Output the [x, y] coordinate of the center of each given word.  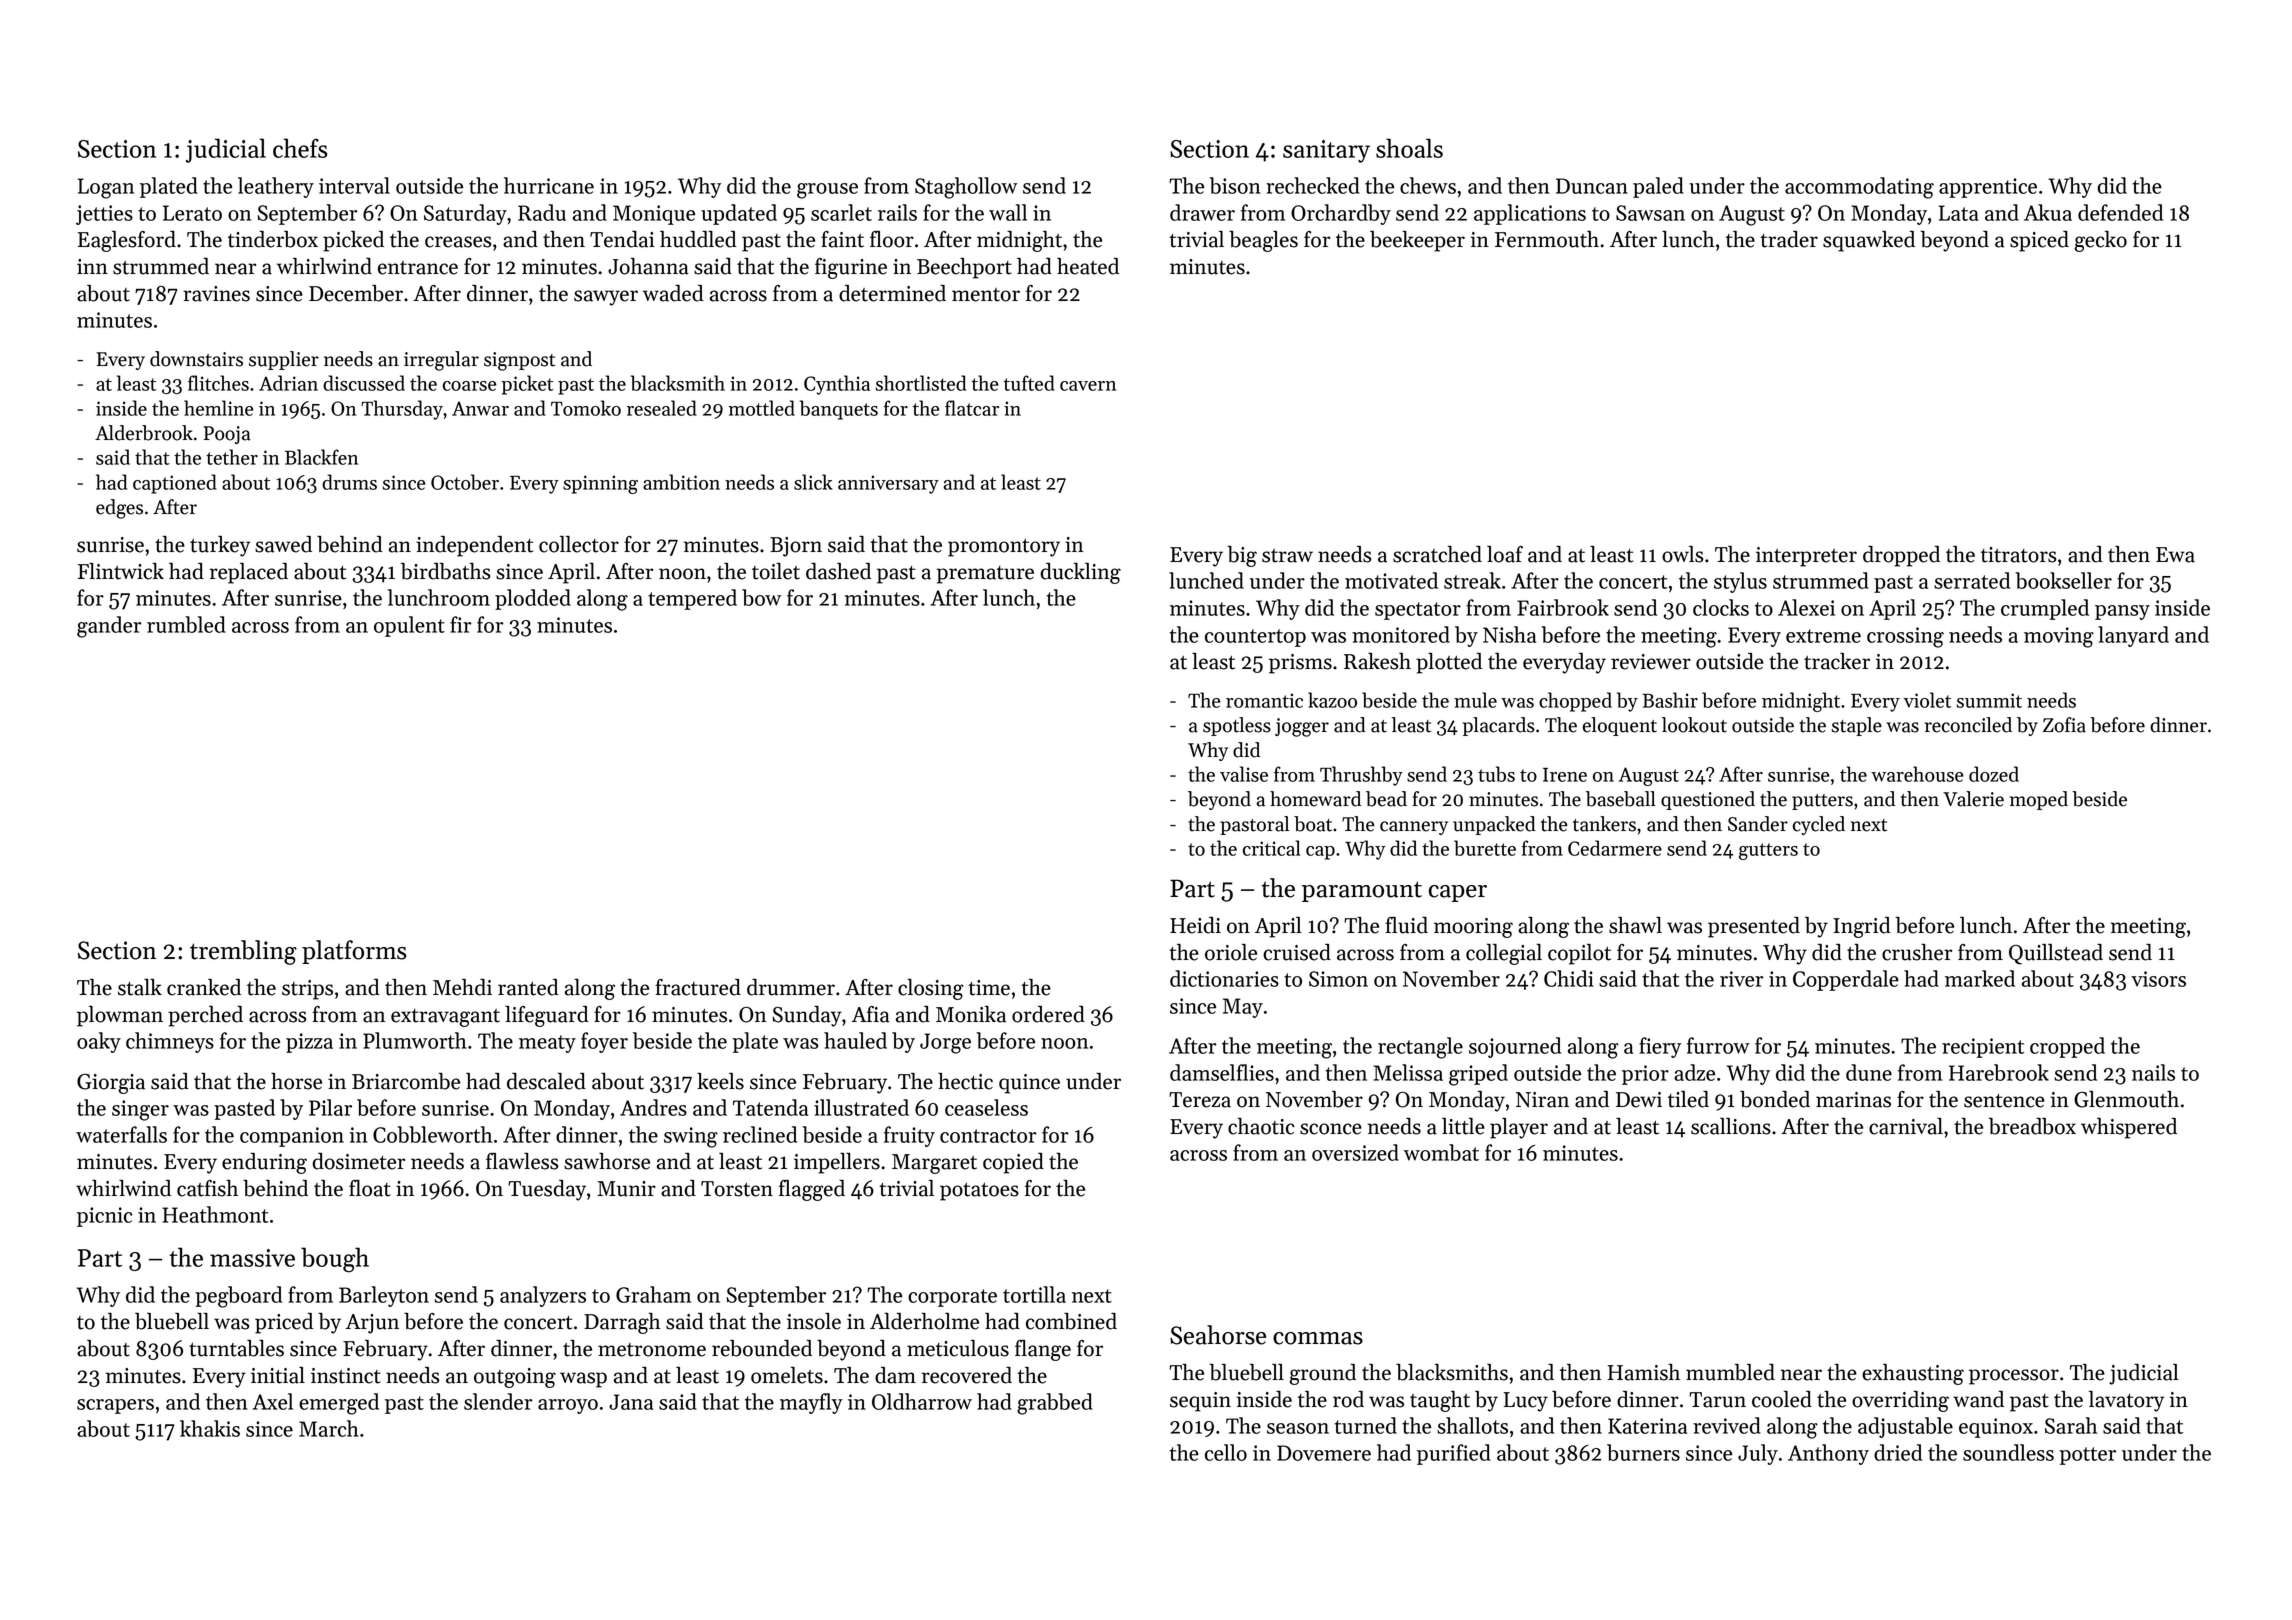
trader [1789, 239]
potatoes [979, 1192]
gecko [2100, 241]
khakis [210, 1428]
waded [673, 293]
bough [335, 1260]
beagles [1263, 241]
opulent [409, 626]
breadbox [2032, 1126]
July [1758, 1454]
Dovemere [1324, 1453]
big [1242, 556]
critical [1271, 848]
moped [2039, 800]
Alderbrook [144, 433]
